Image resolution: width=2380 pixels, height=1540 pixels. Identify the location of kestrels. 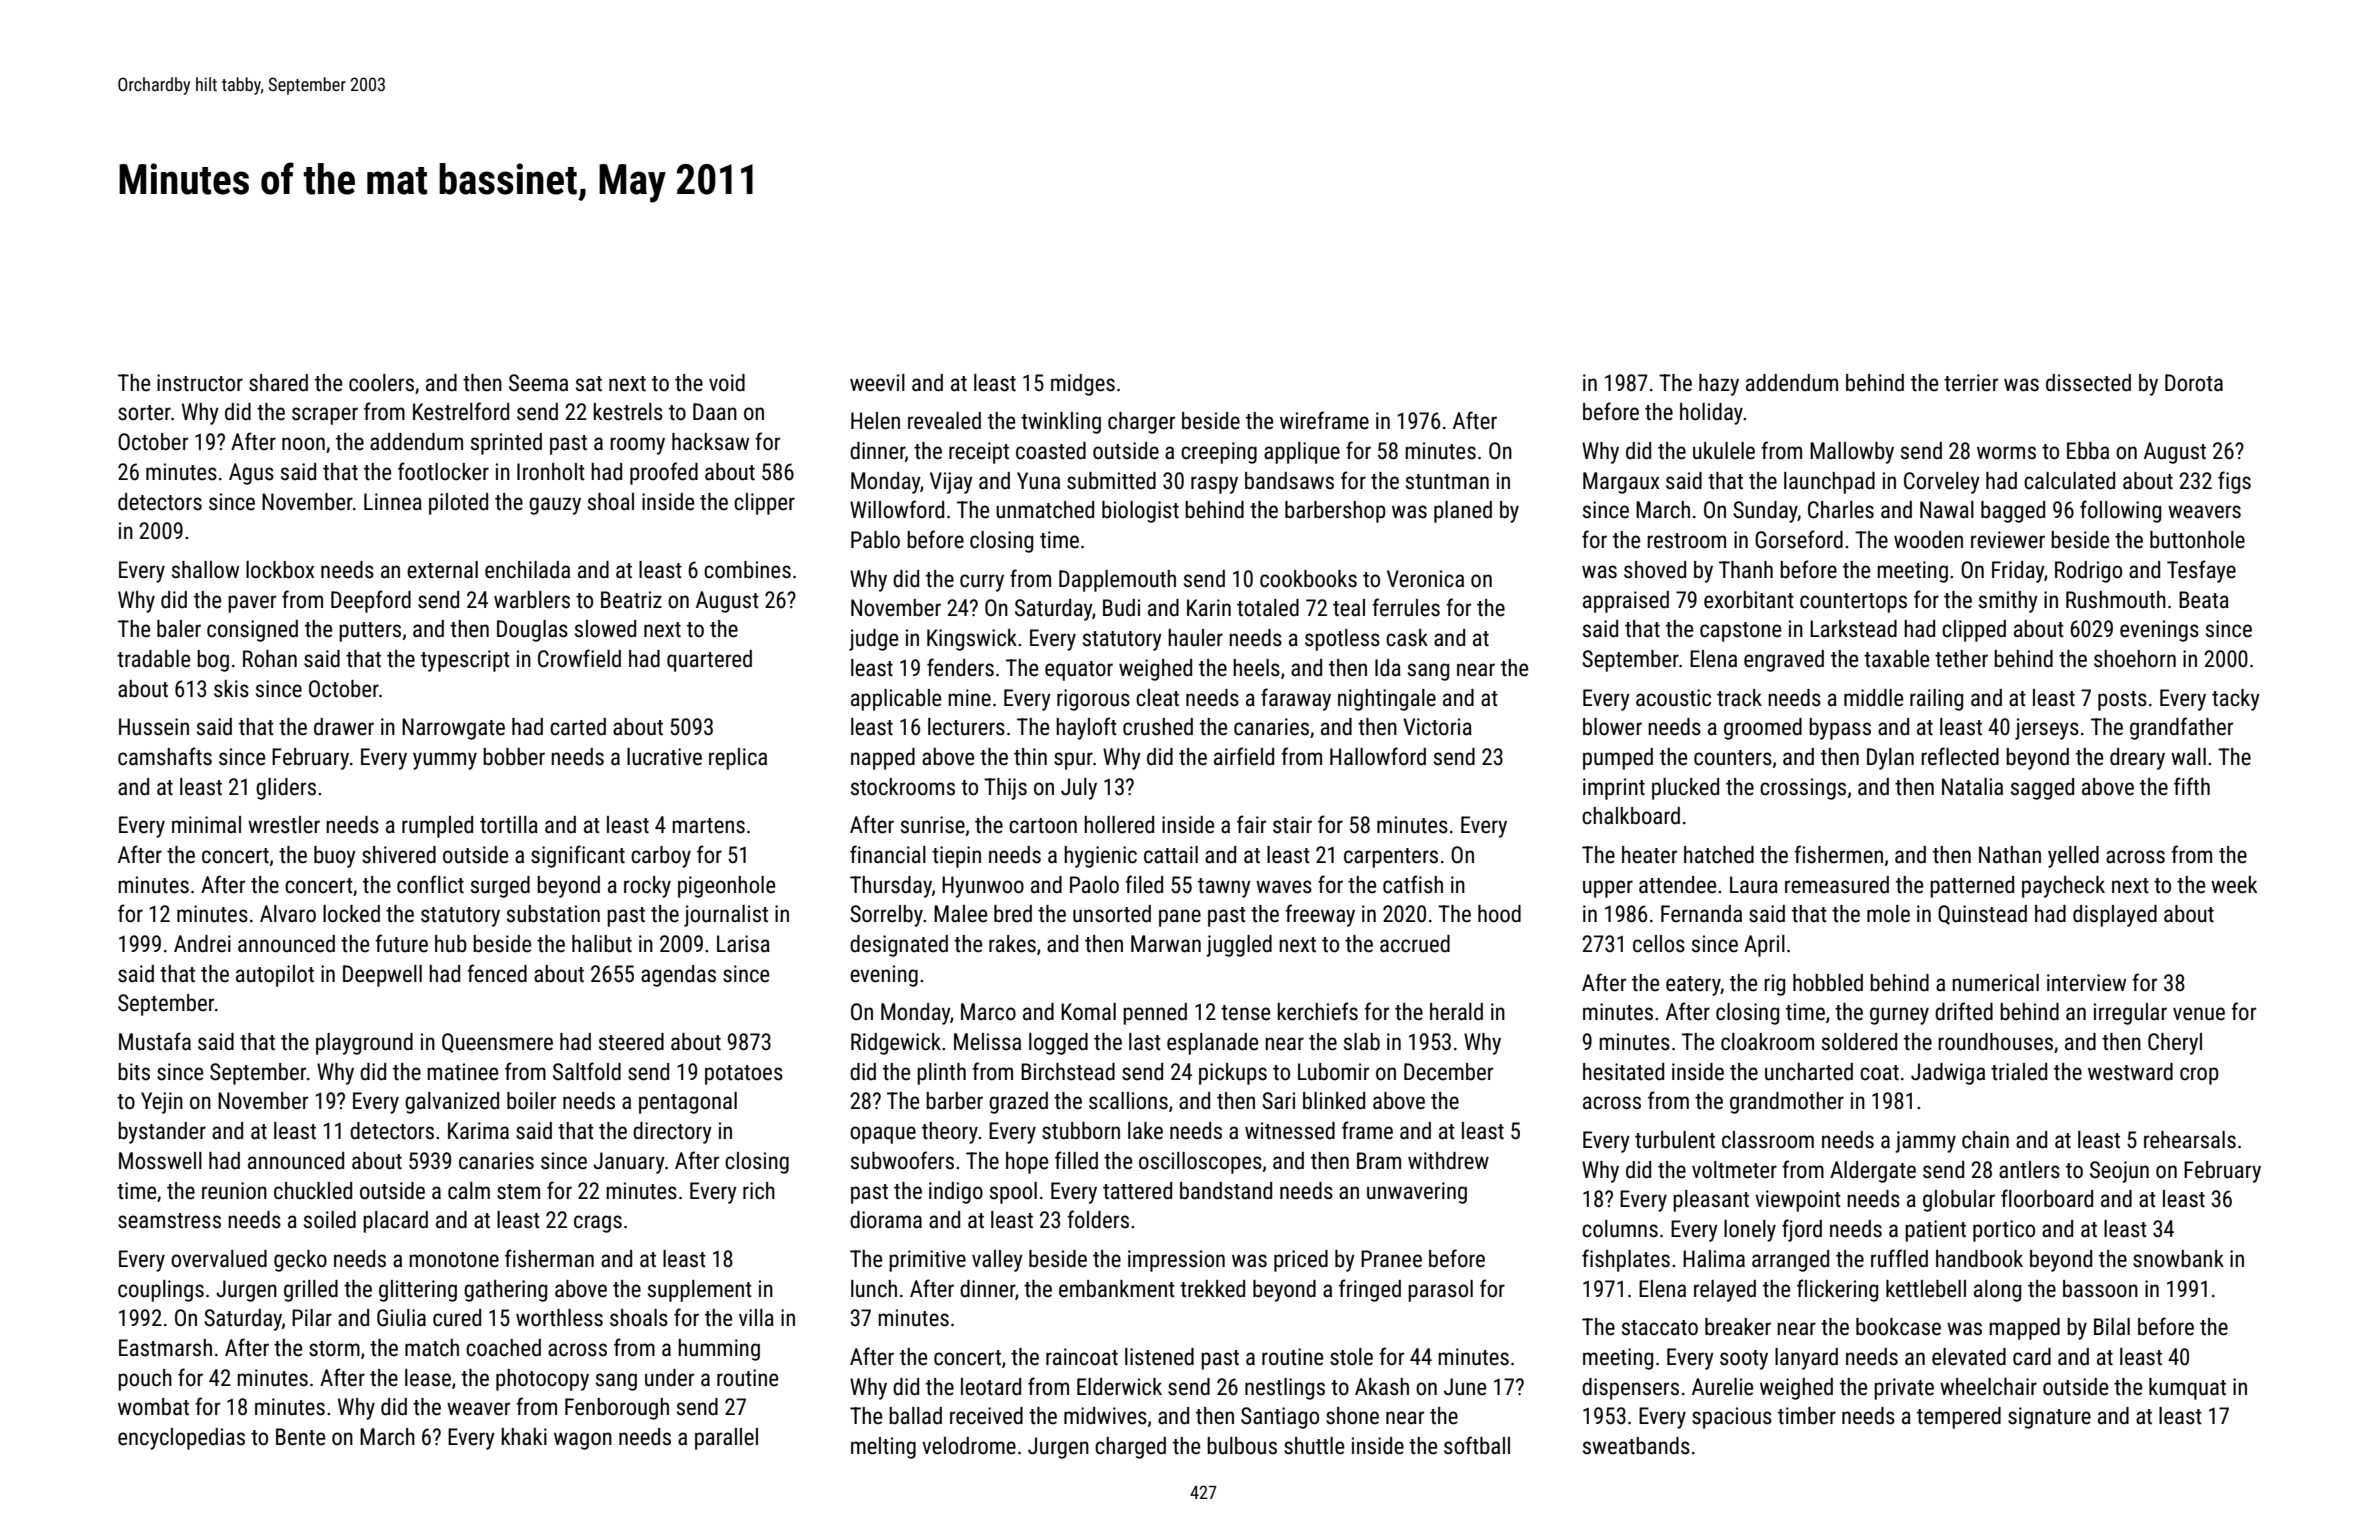
(628, 412).
